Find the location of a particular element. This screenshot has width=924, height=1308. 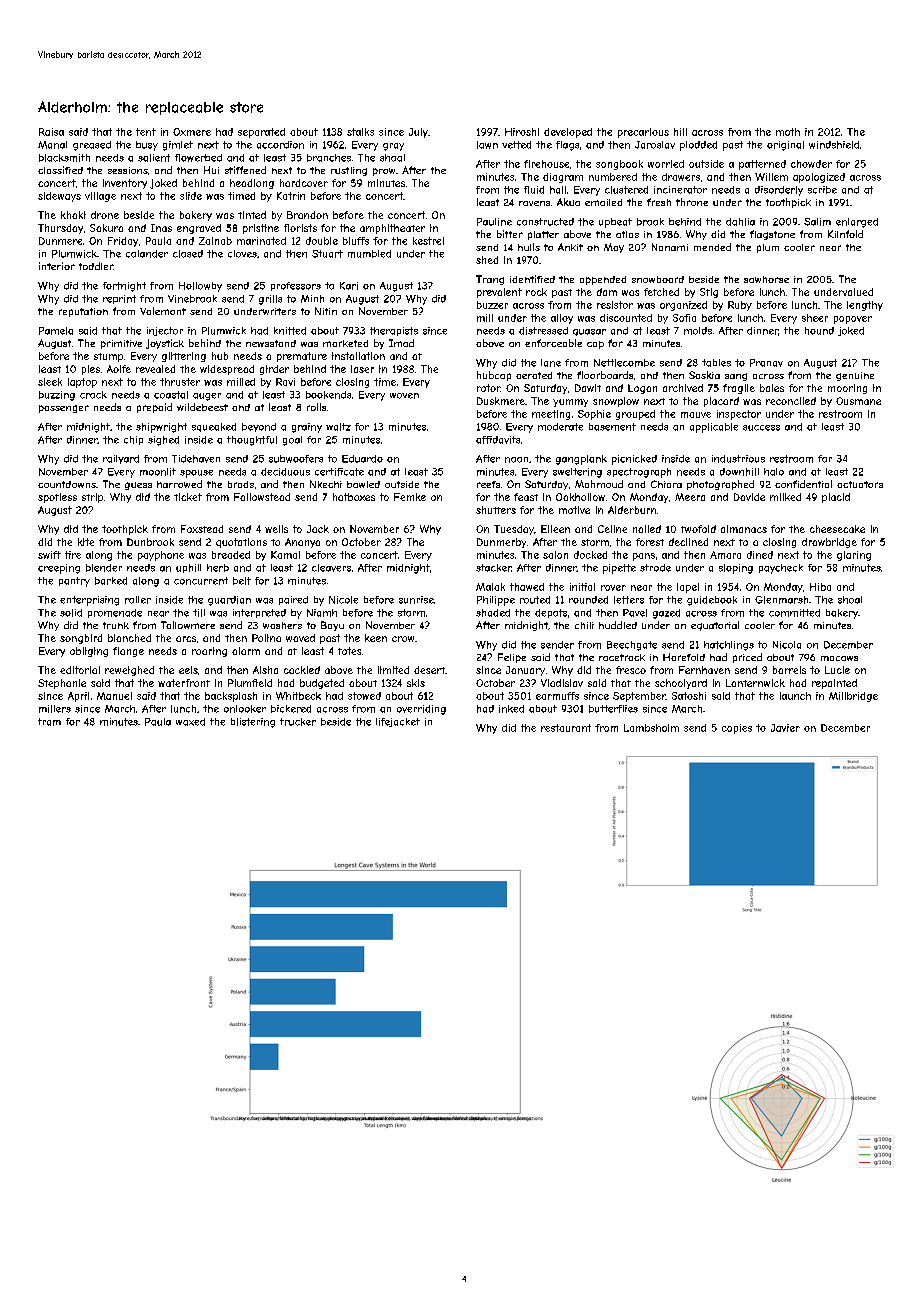

motive is located at coordinates (574, 510).
